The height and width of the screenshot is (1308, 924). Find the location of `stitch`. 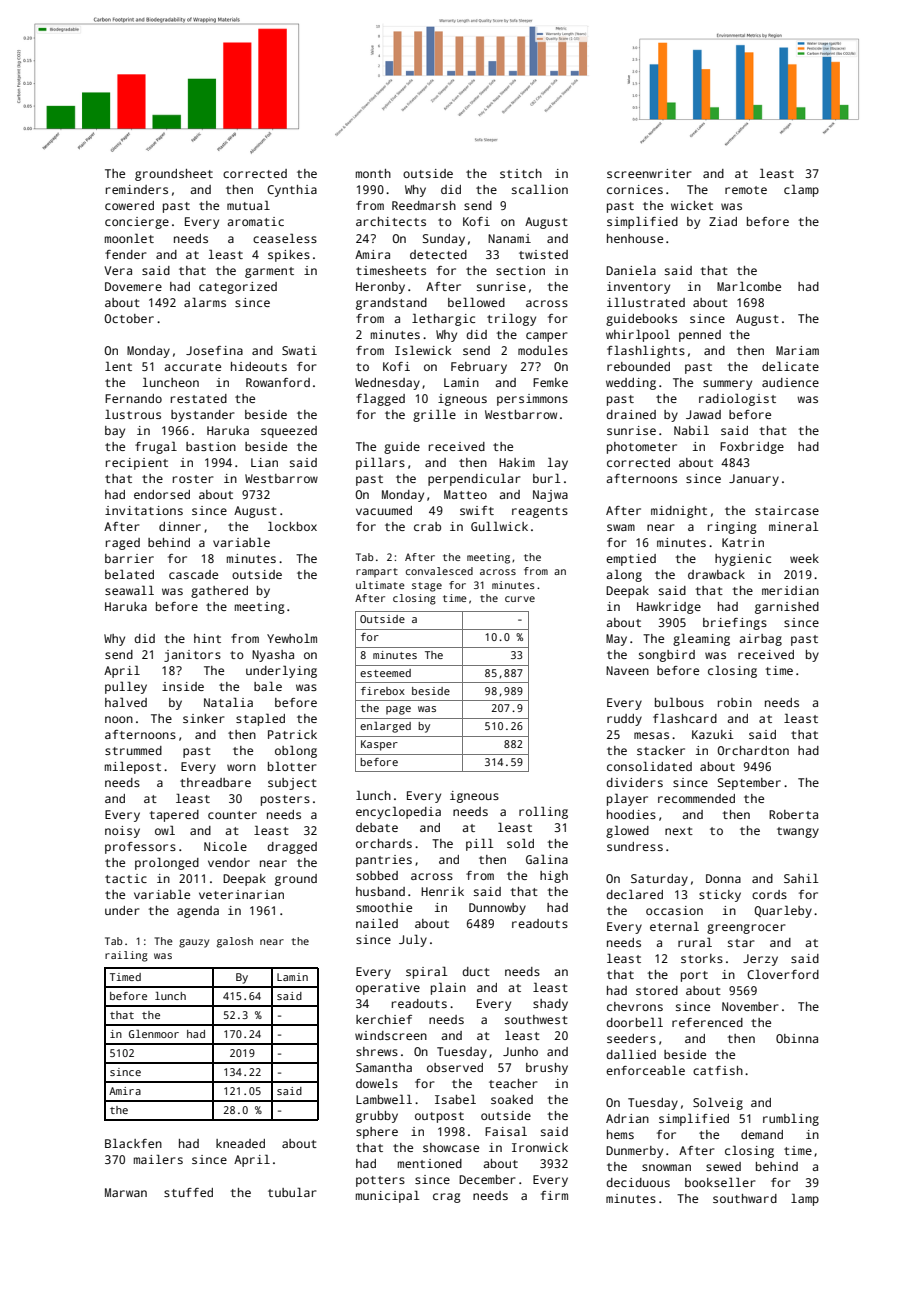

stitch is located at coordinates (521, 173).
